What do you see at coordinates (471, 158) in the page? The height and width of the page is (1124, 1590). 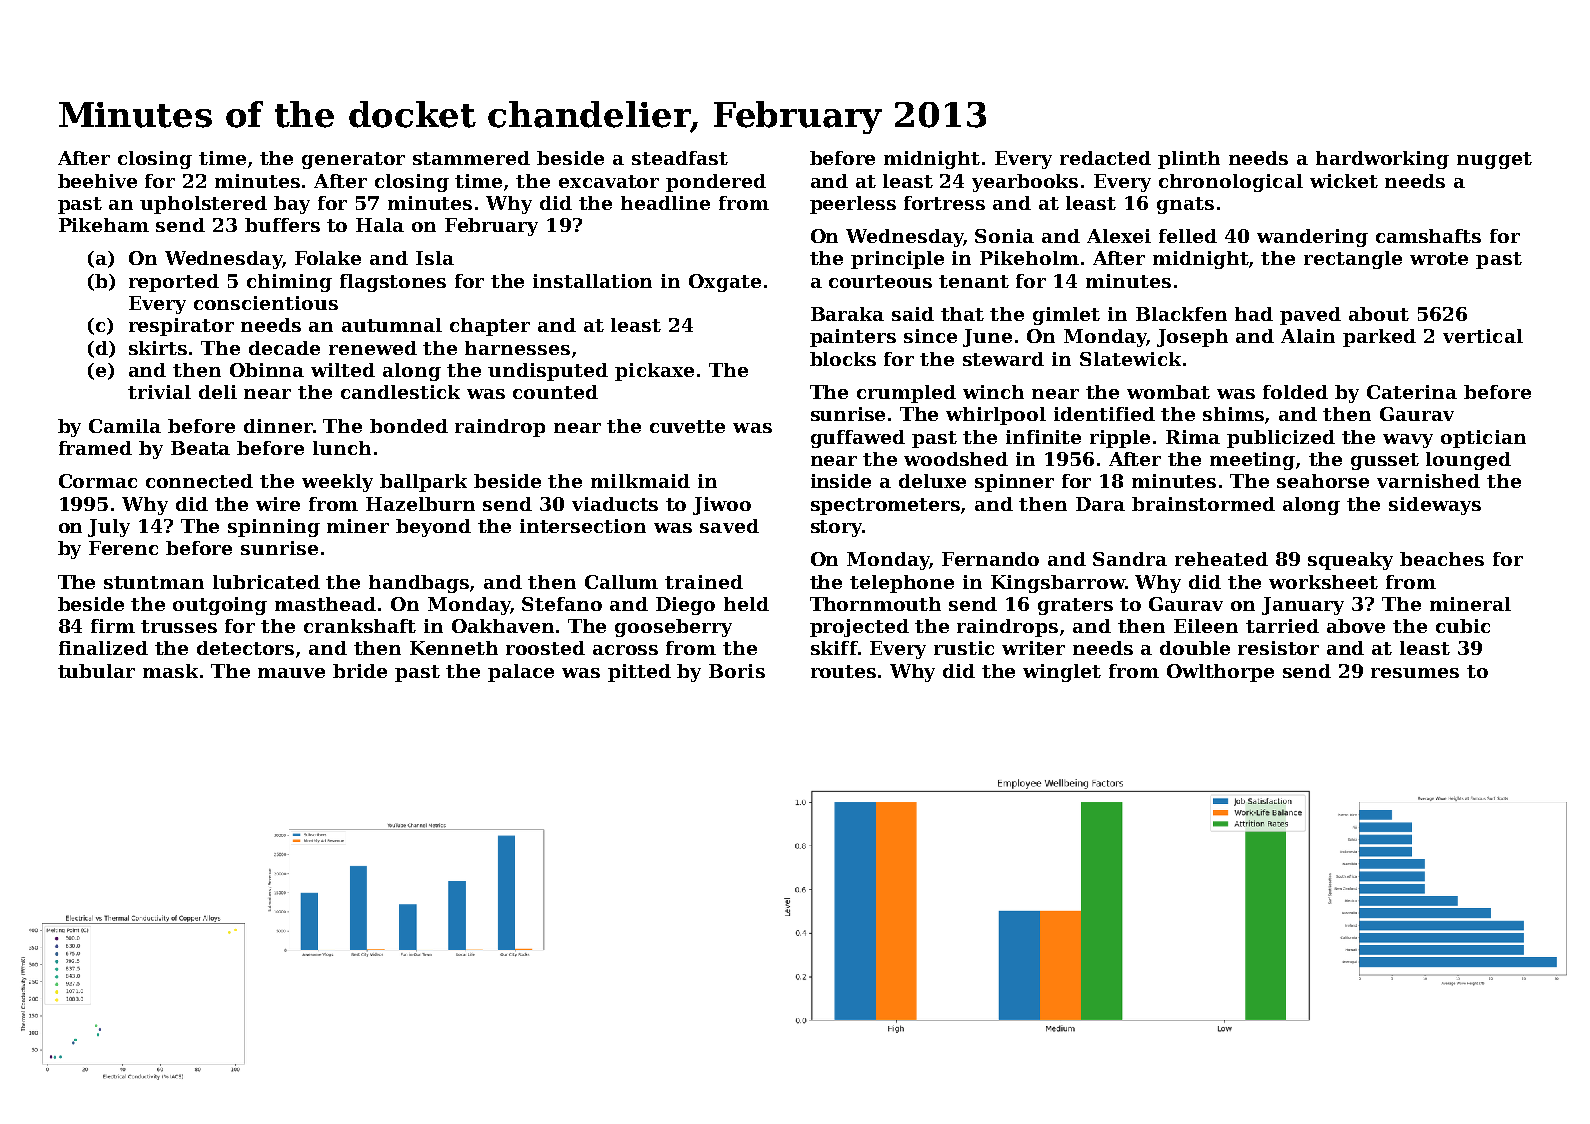 I see `stammered` at bounding box center [471, 158].
